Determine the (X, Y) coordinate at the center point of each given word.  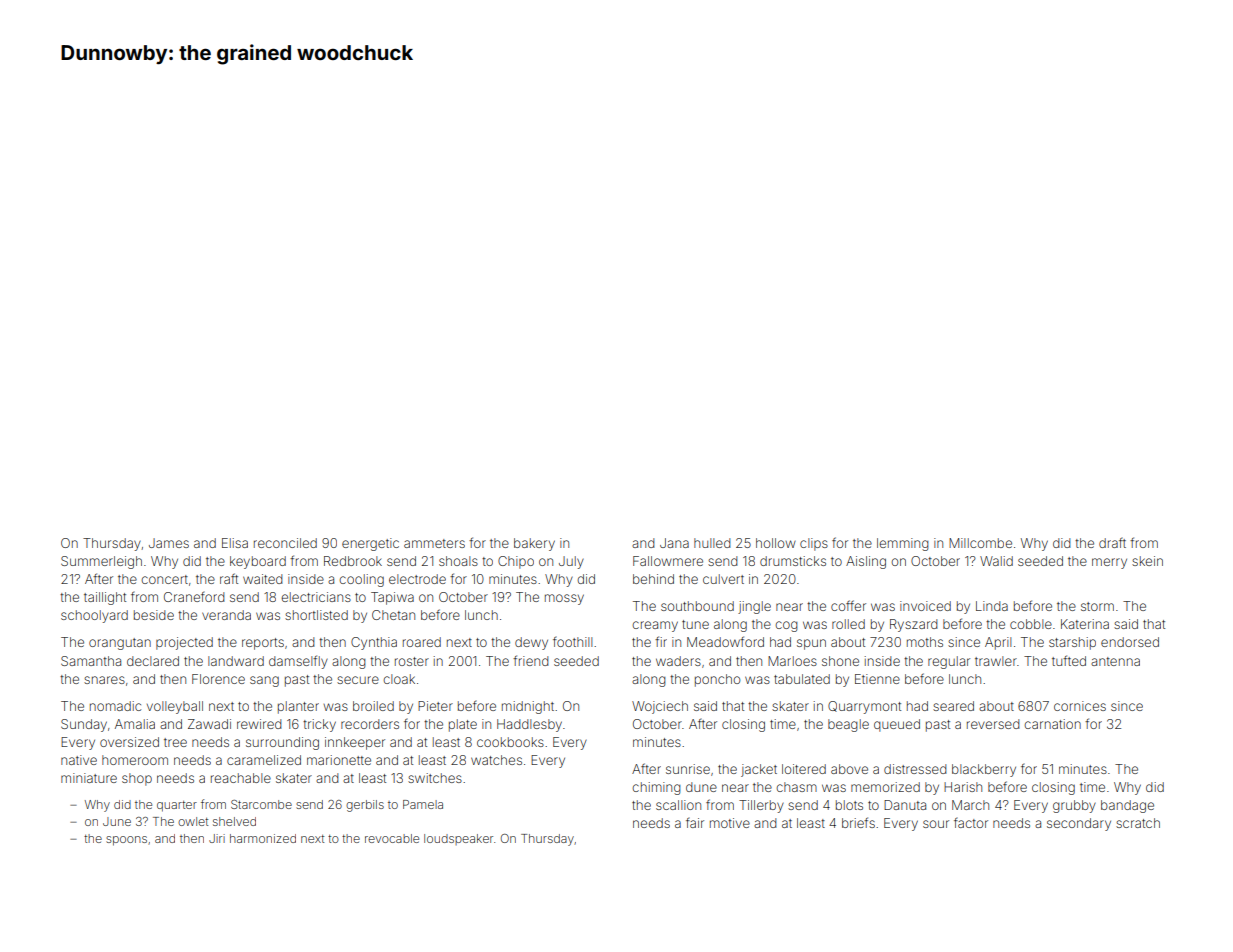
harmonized (263, 838)
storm (1097, 606)
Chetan (393, 615)
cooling (361, 580)
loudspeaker (458, 839)
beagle (848, 725)
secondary (1079, 824)
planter (298, 707)
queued (897, 725)
